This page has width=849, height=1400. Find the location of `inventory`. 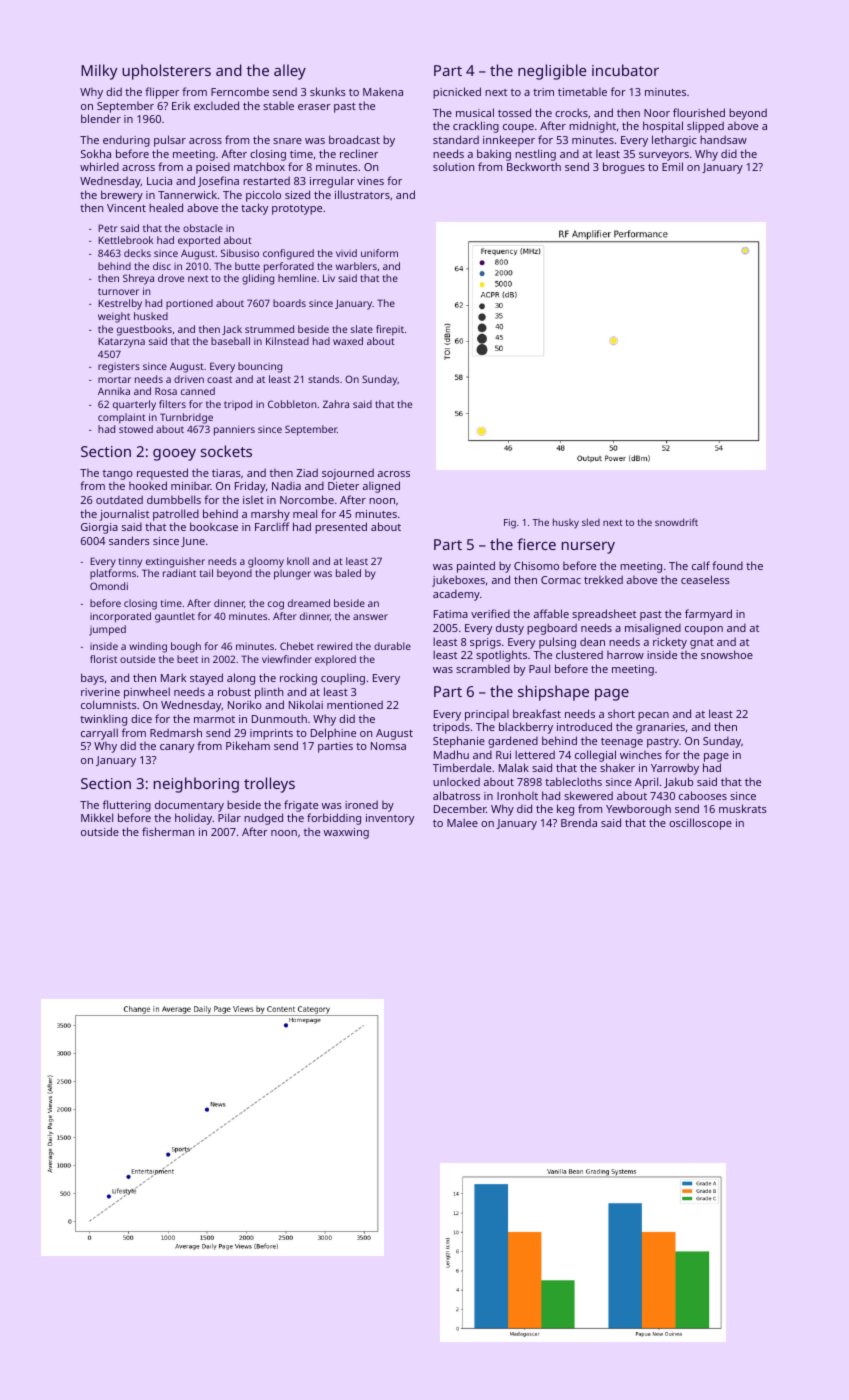

inventory is located at coordinates (390, 819).
